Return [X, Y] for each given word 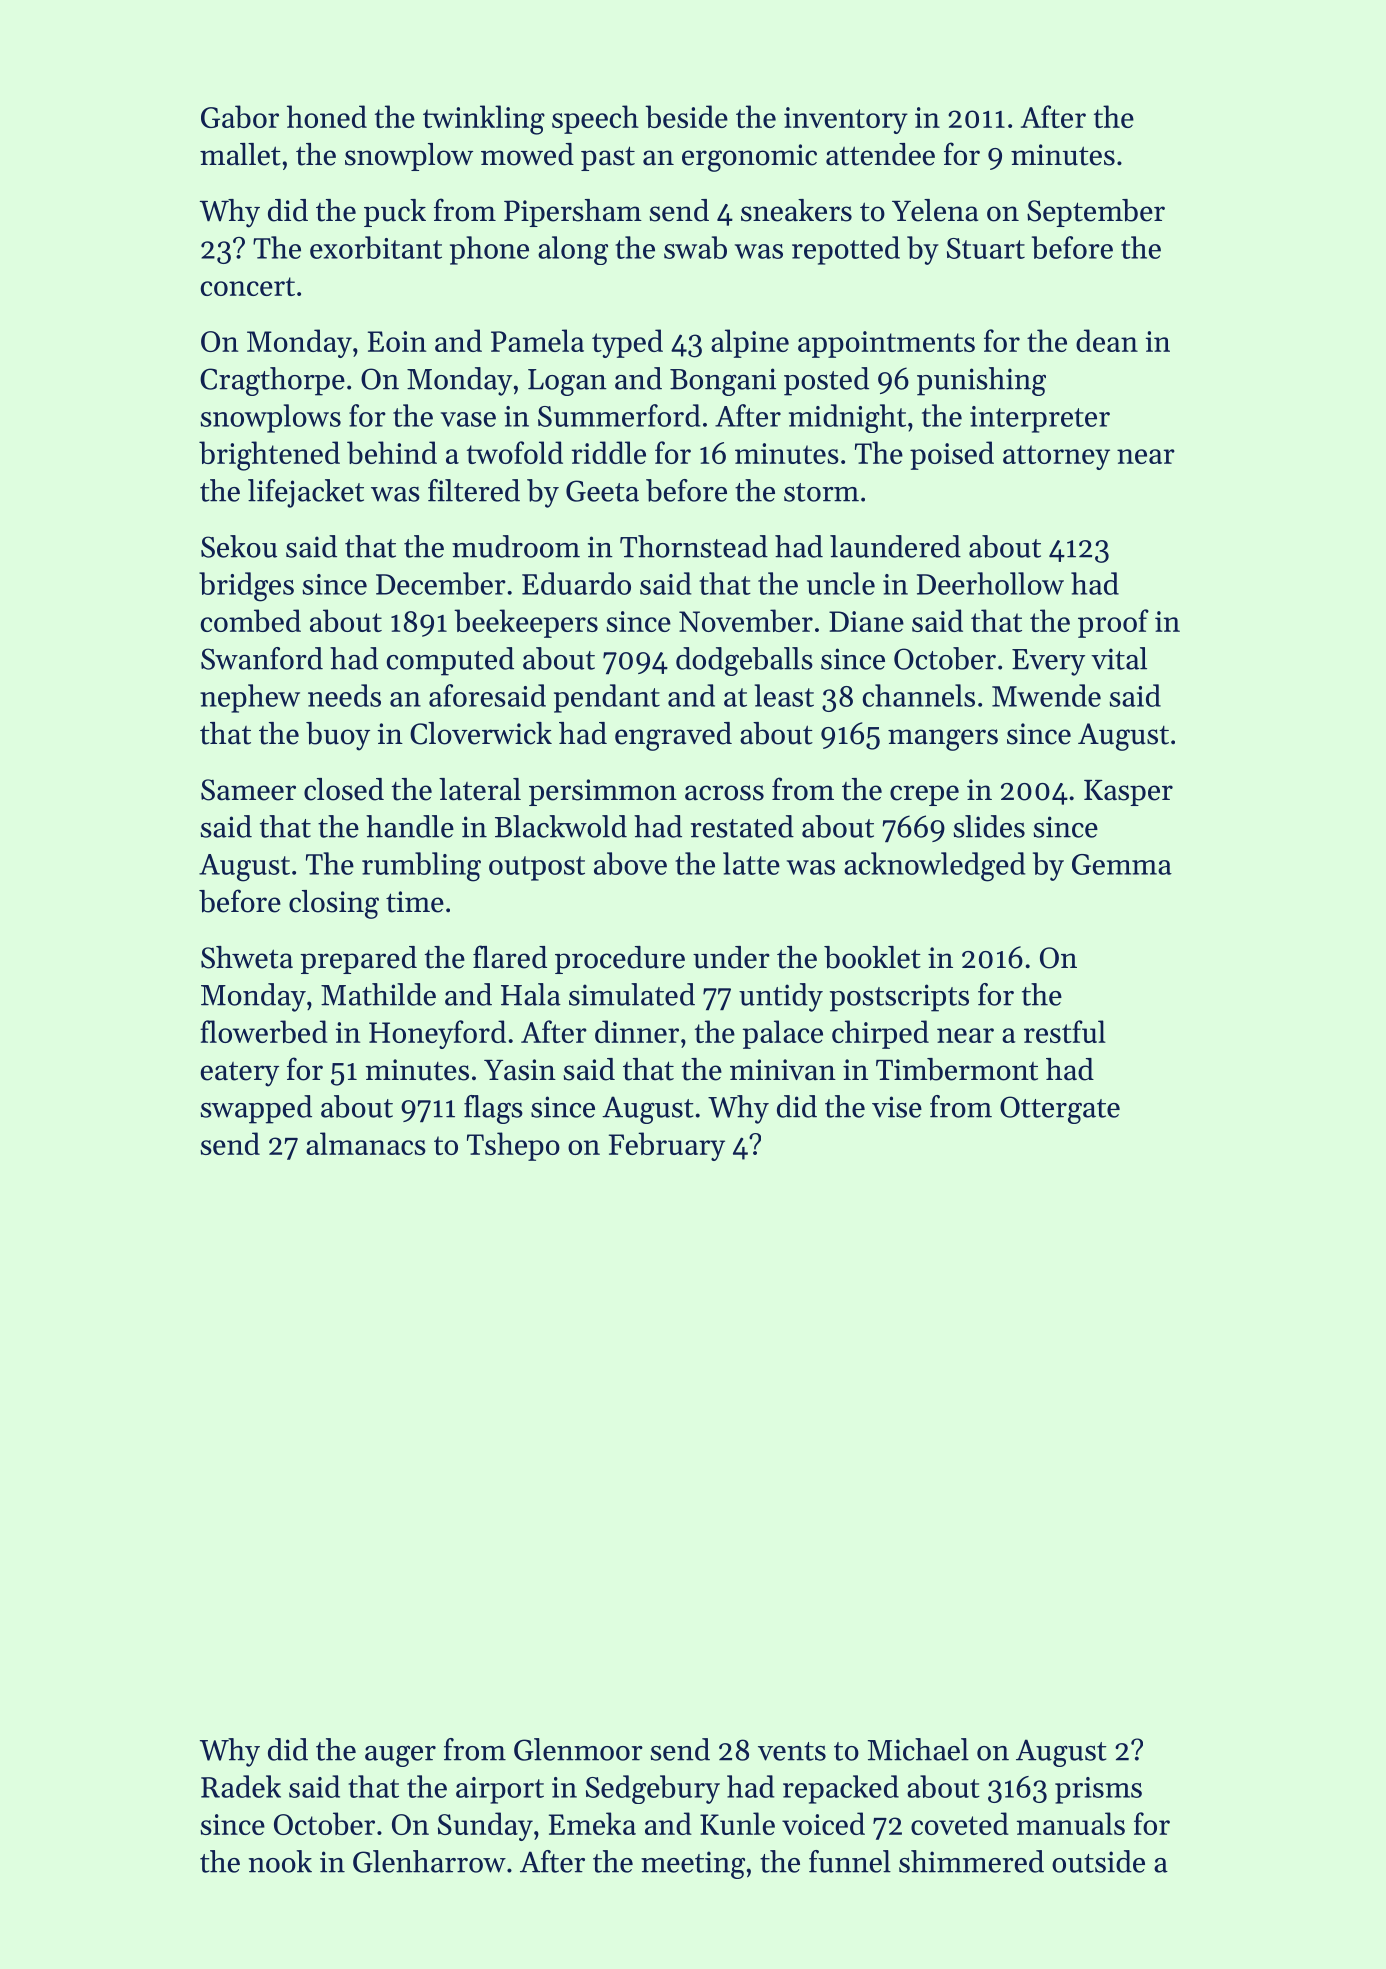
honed [327, 116]
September [1096, 213]
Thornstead [694, 546]
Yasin [520, 1070]
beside [686, 116]
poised [952, 455]
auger [400, 1756]
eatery [240, 1074]
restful [1065, 1031]
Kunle [737, 1823]
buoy [338, 736]
